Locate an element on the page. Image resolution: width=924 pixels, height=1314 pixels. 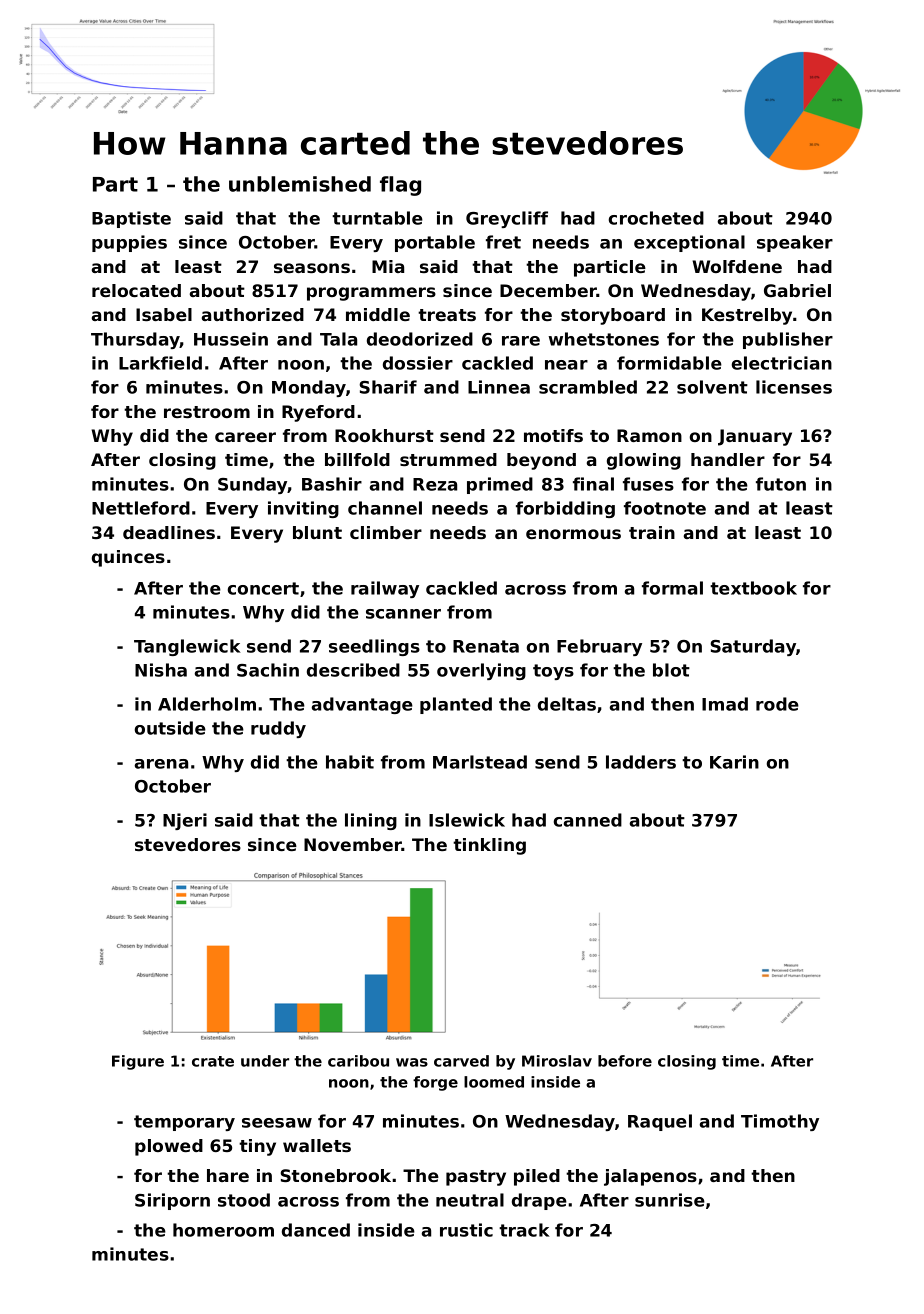
Njeri is located at coordinates (185, 821).
